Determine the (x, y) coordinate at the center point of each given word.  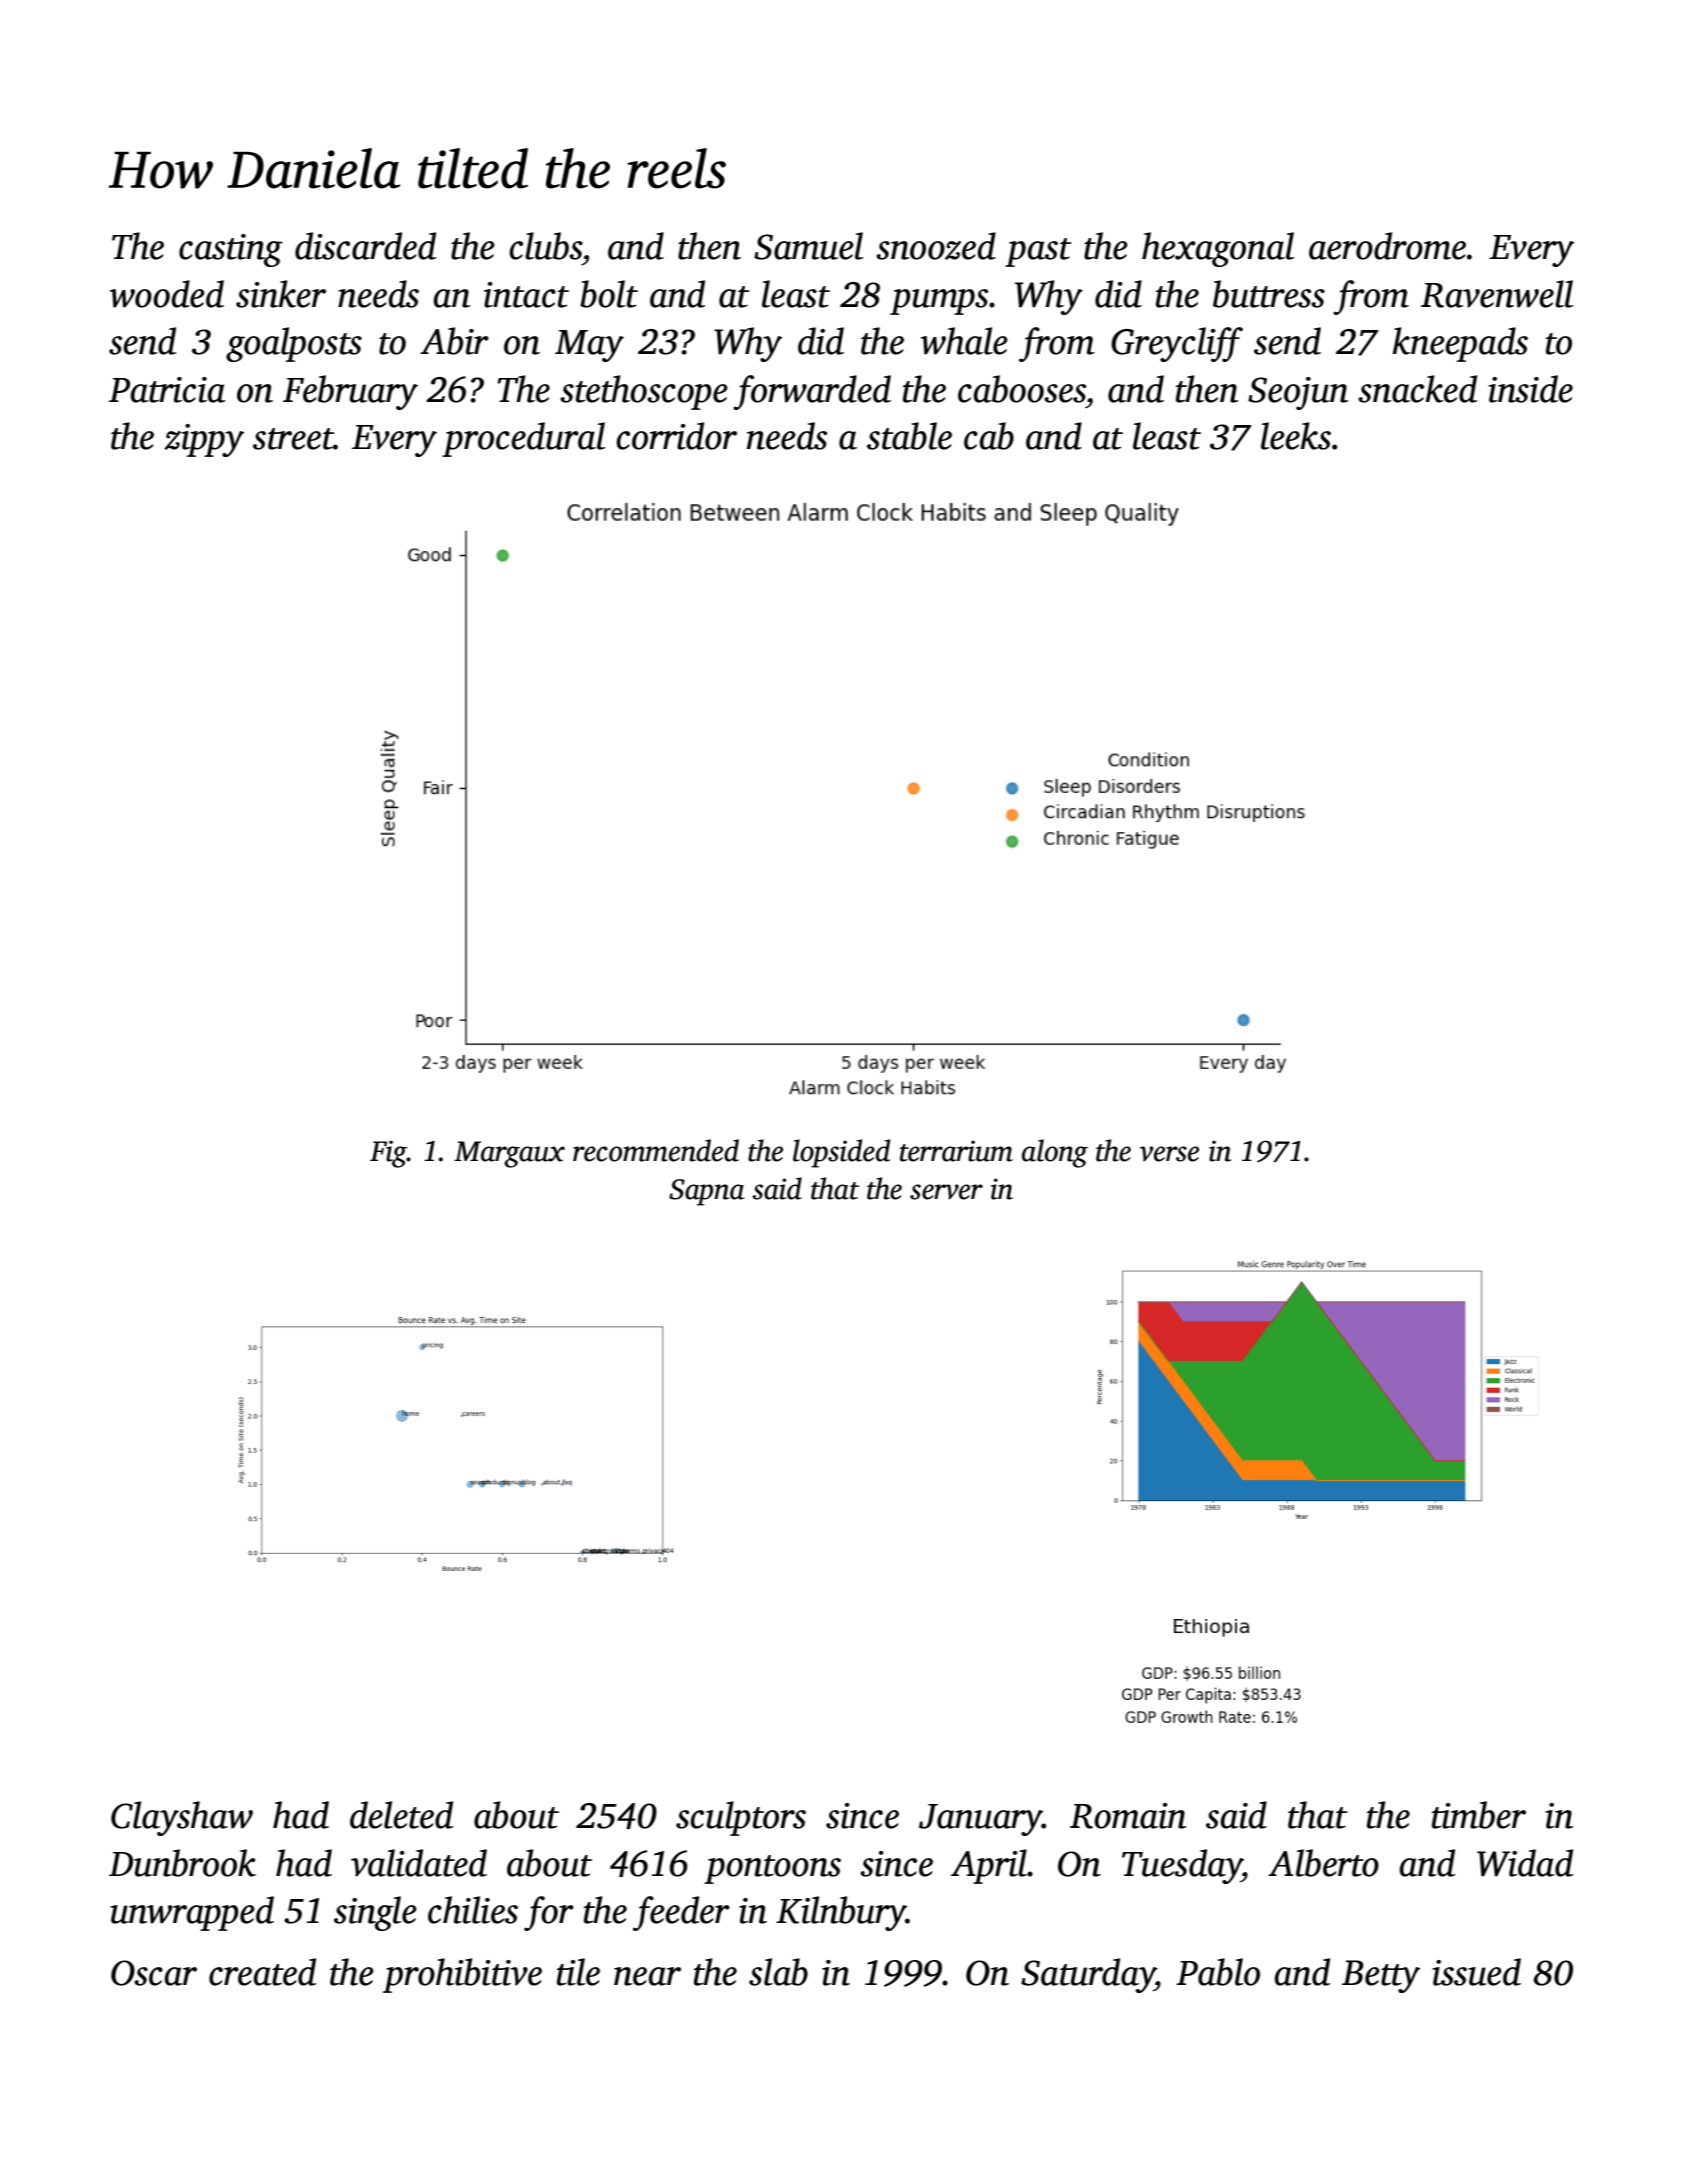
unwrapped (192, 1913)
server (946, 1192)
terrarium (956, 1151)
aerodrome (1387, 246)
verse (1169, 1154)
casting (231, 250)
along (1055, 1153)
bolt (609, 294)
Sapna (706, 1192)
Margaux (509, 1154)
